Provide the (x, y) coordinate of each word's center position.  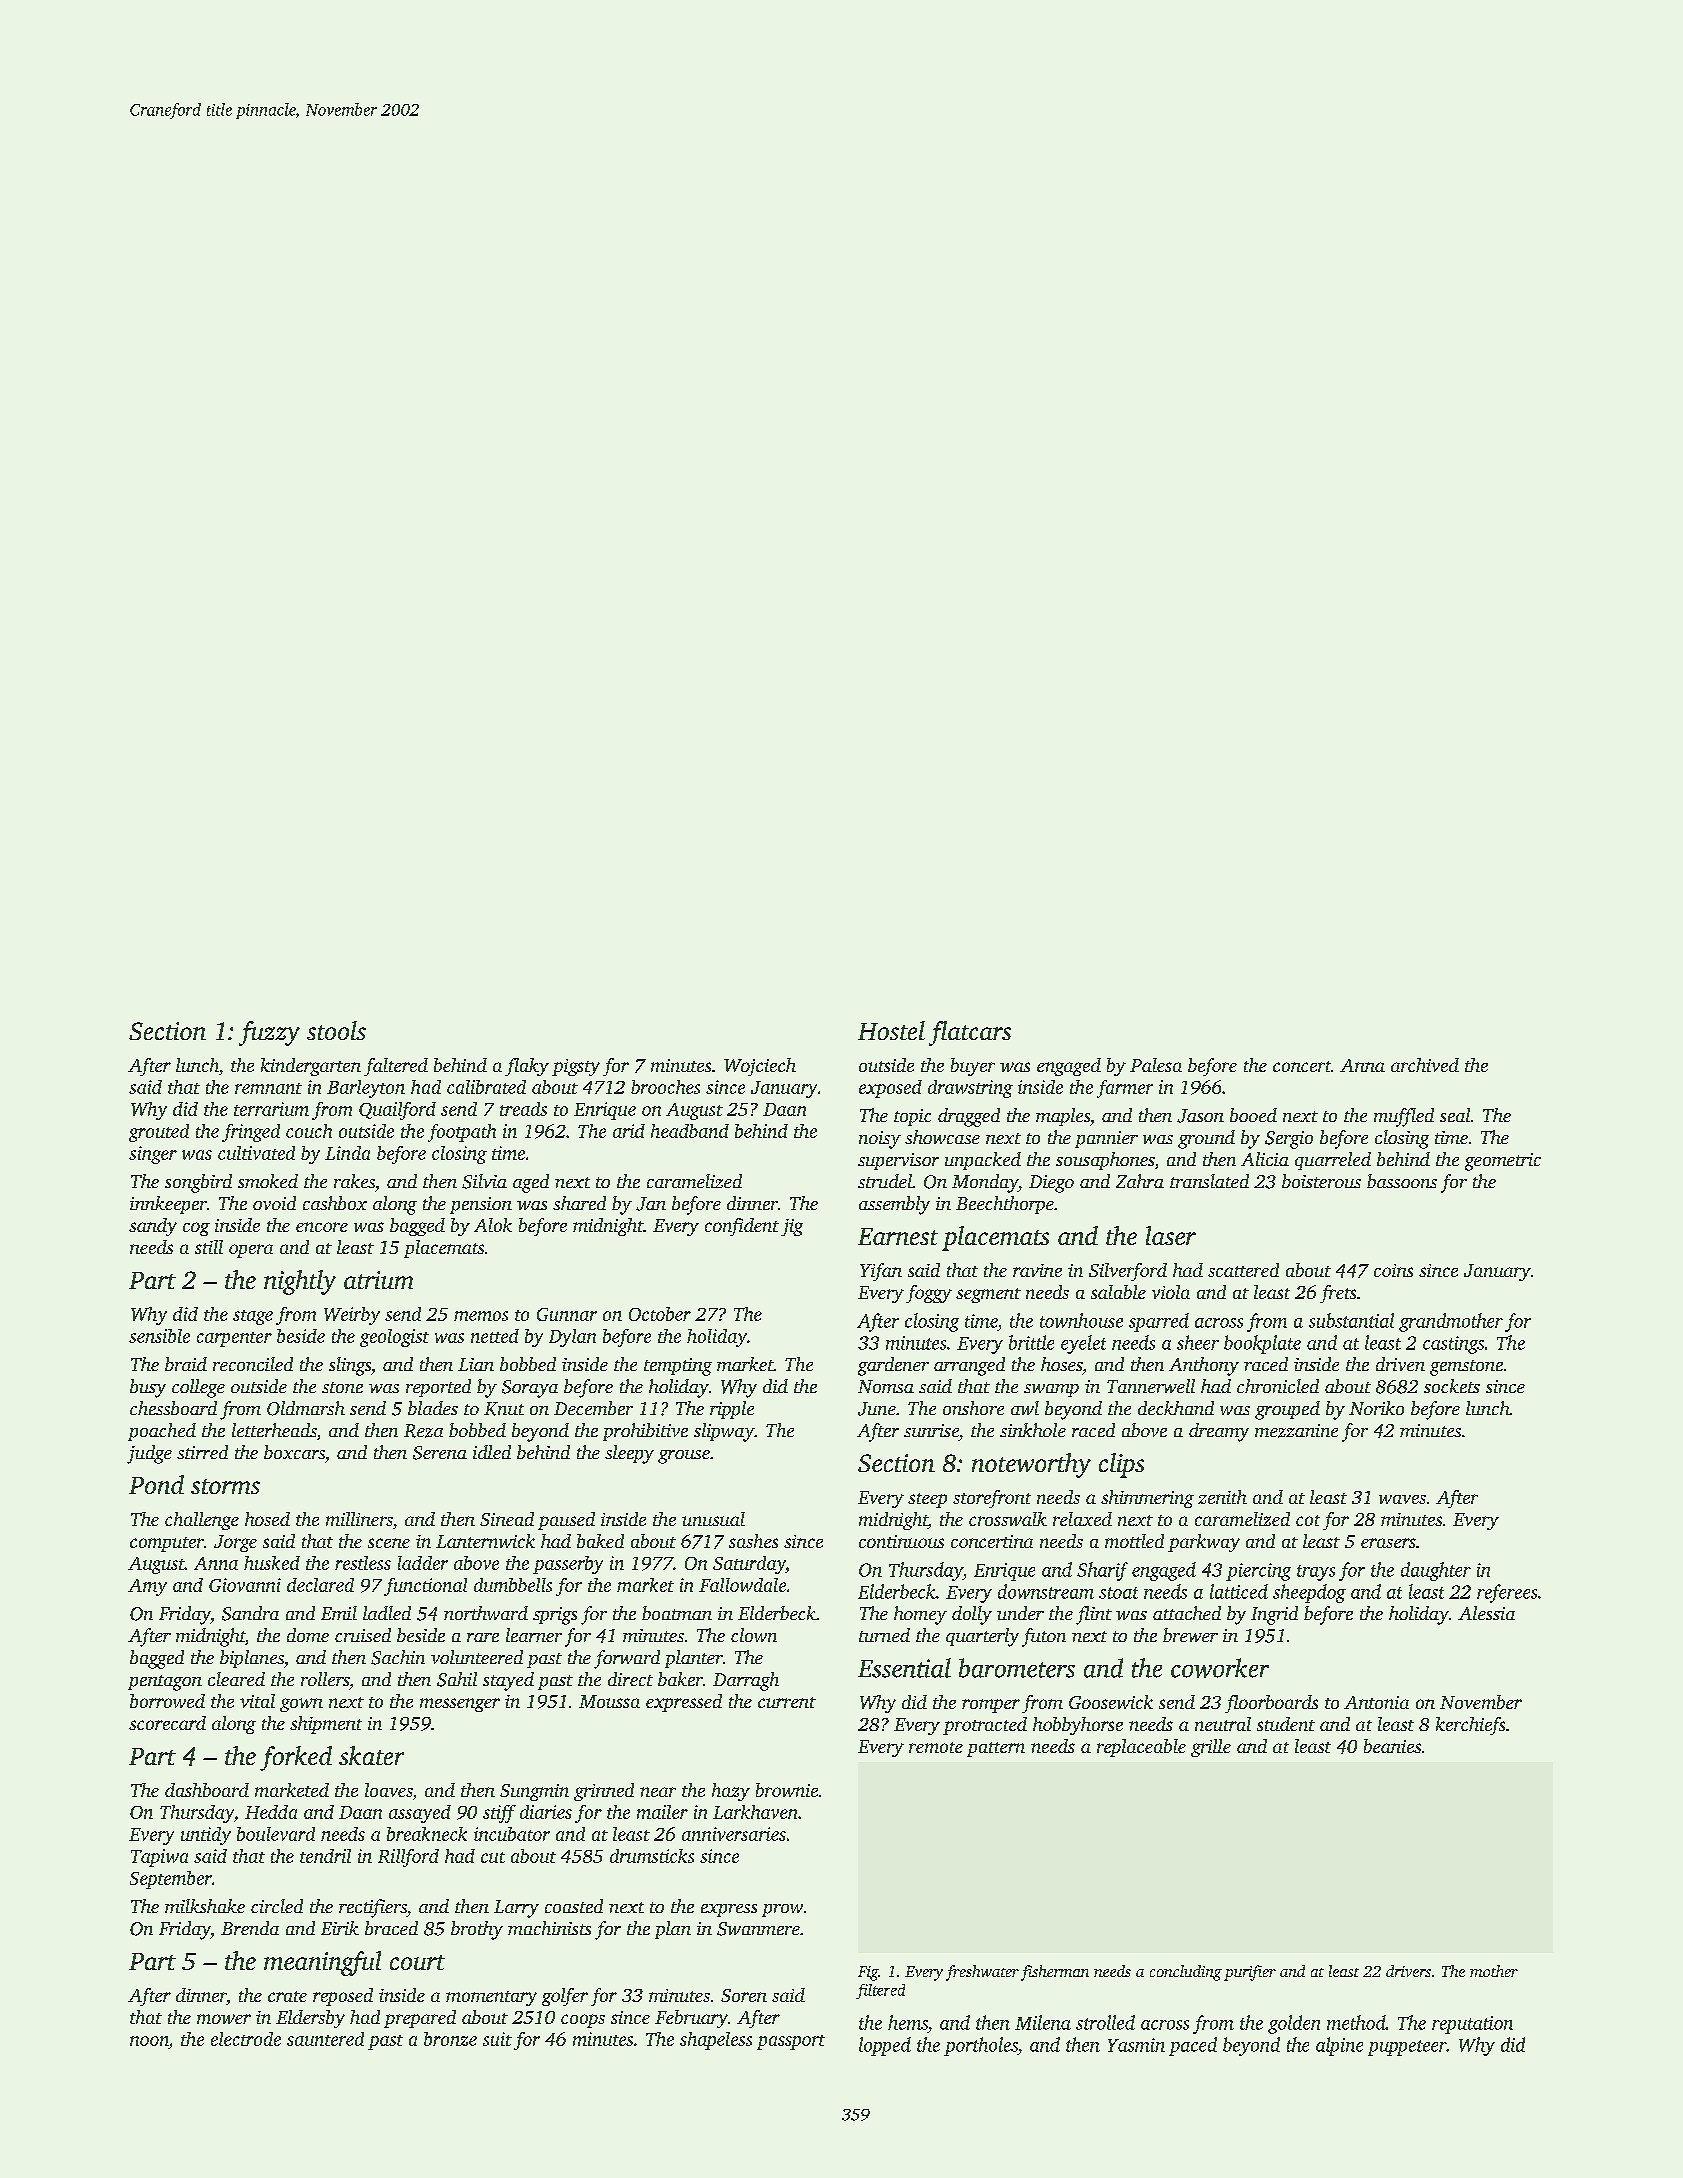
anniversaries (734, 1834)
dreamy (1219, 1432)
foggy (929, 1294)
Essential (904, 1668)
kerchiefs (1470, 1726)
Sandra (250, 1613)
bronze (450, 2039)
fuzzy (269, 1033)
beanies (1392, 1746)
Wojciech (760, 1067)
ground (1206, 1139)
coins (1393, 1270)
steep (927, 1500)
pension (481, 1205)
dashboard (207, 1790)
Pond (156, 1484)
